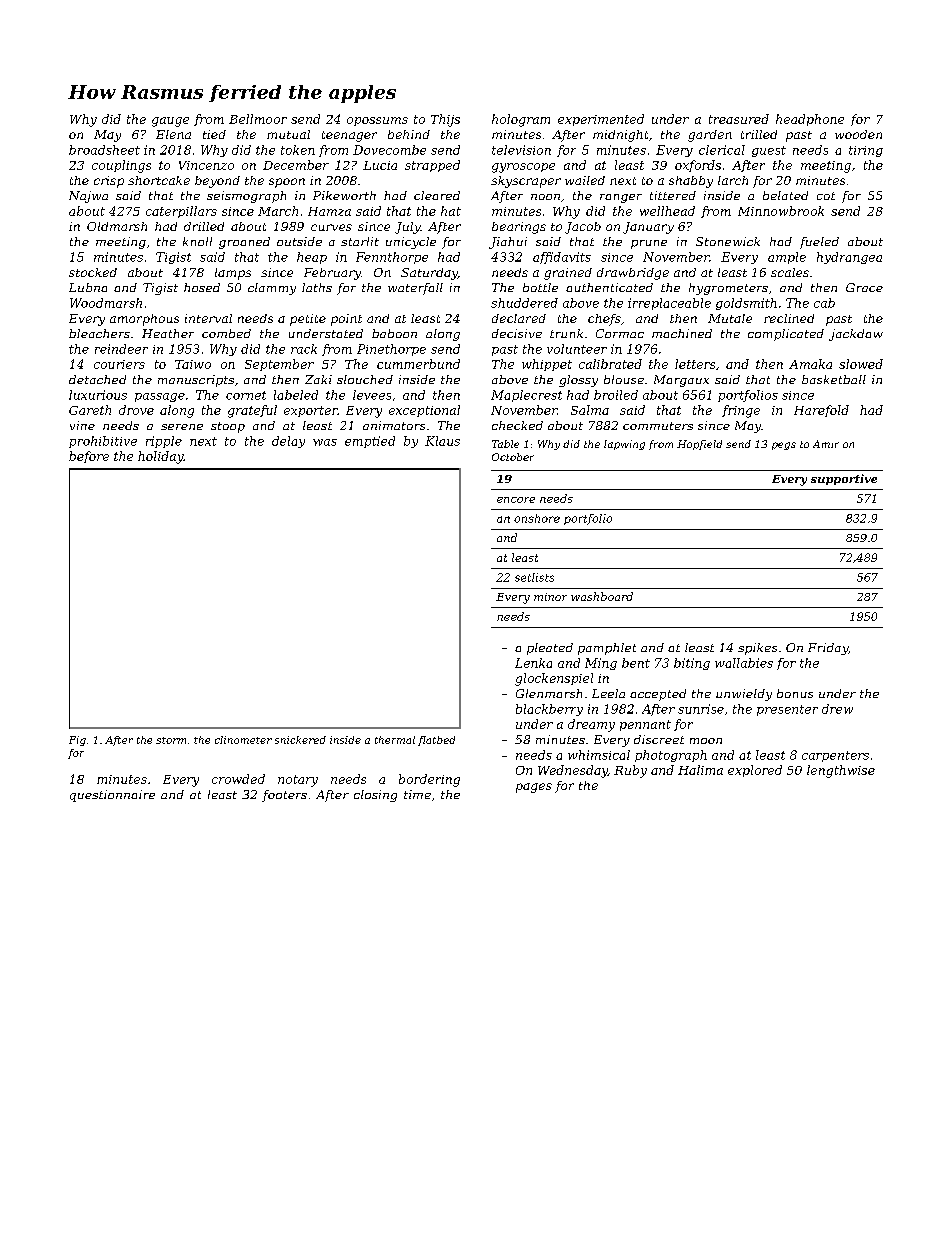 The height and width of the screenshot is (1233, 952). Describe the element at coordinates (841, 771) in the screenshot. I see `lengthwise` at that location.
